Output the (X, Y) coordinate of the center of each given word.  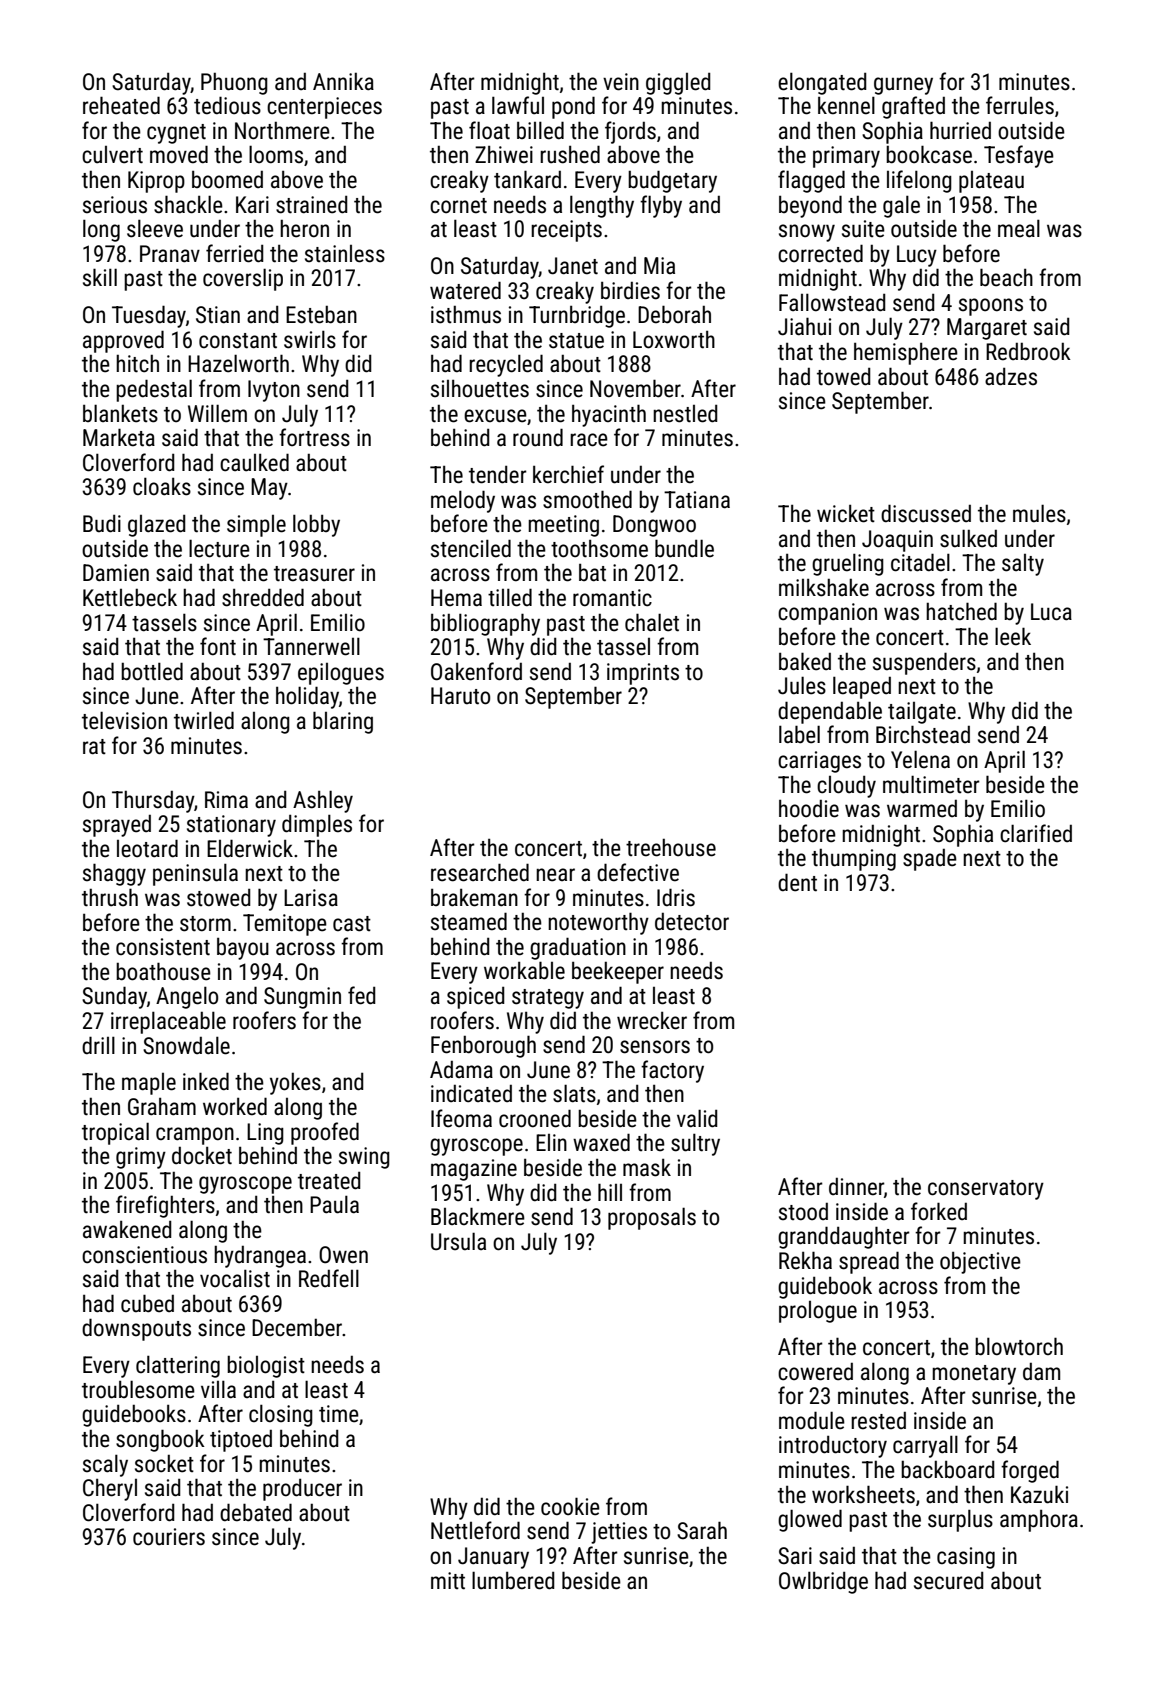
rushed (570, 154)
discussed (926, 513)
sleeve (155, 228)
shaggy (114, 874)
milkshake (824, 587)
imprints (643, 674)
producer (302, 1489)
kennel (846, 105)
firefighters (165, 1206)
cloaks (162, 486)
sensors (655, 1047)
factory (672, 1071)
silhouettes (480, 389)
